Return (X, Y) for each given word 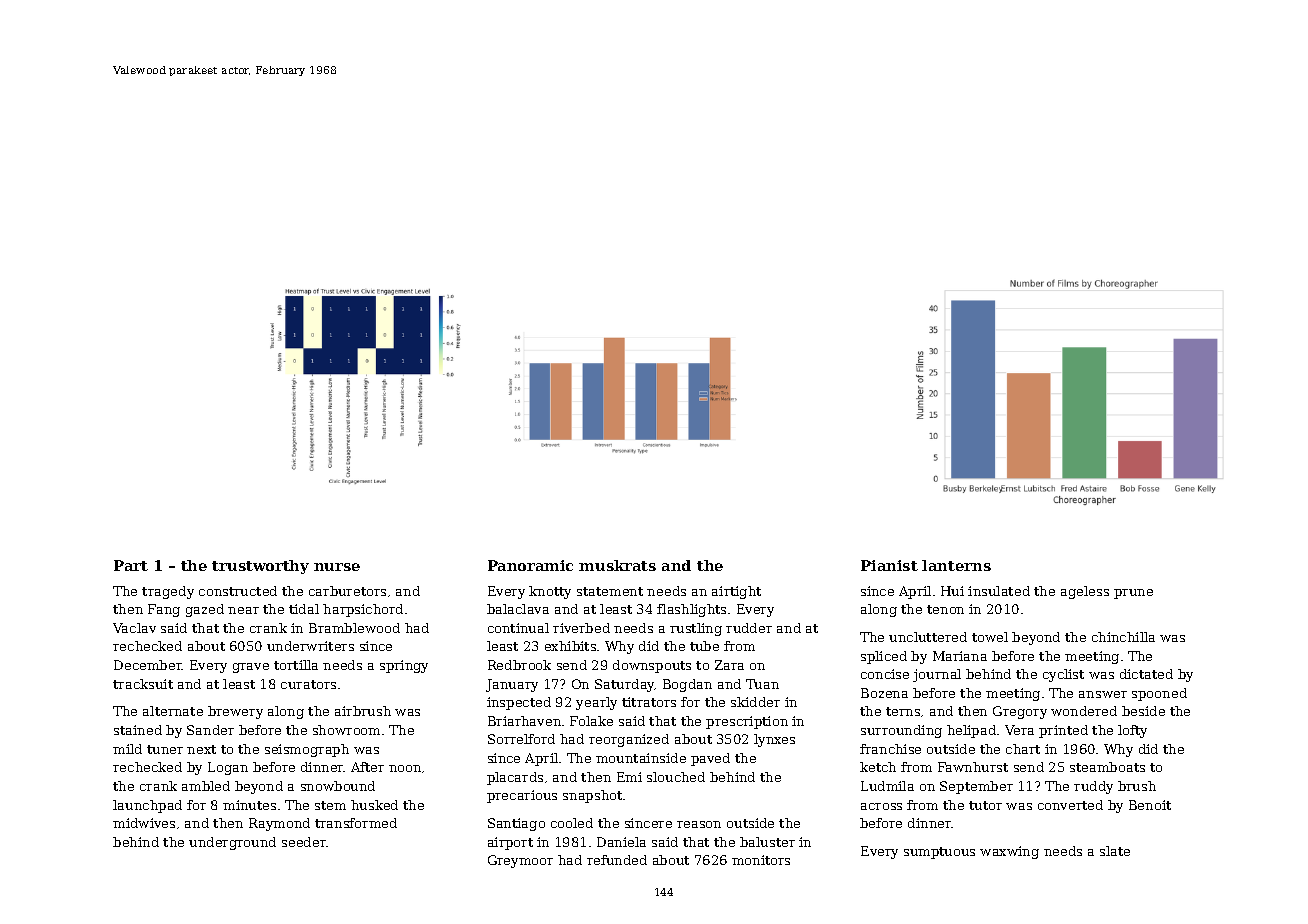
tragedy (168, 592)
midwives (144, 823)
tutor (985, 805)
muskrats (617, 565)
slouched (676, 777)
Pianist (889, 565)
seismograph (307, 750)
